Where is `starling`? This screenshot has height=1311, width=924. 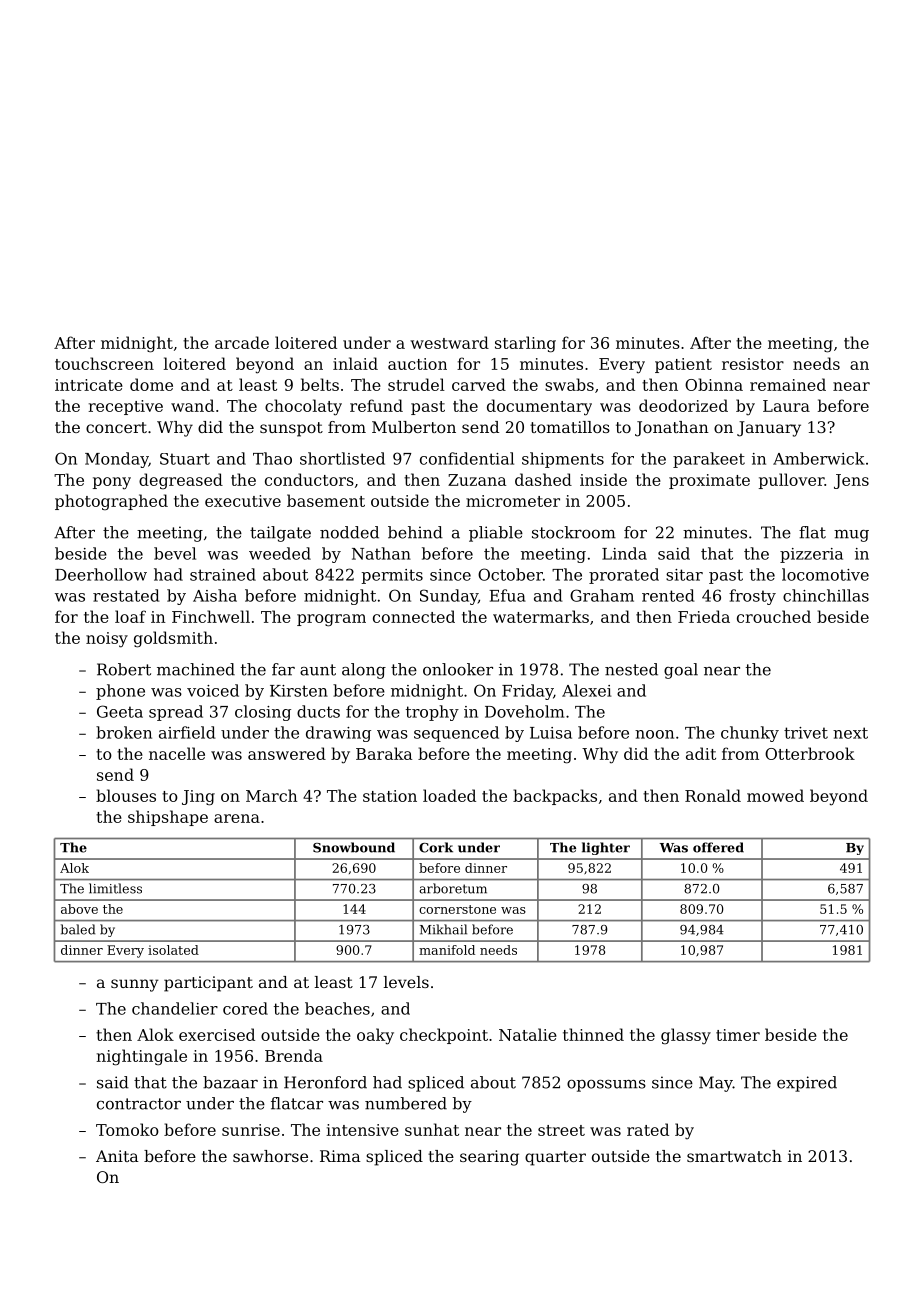
starling is located at coordinates (525, 344).
